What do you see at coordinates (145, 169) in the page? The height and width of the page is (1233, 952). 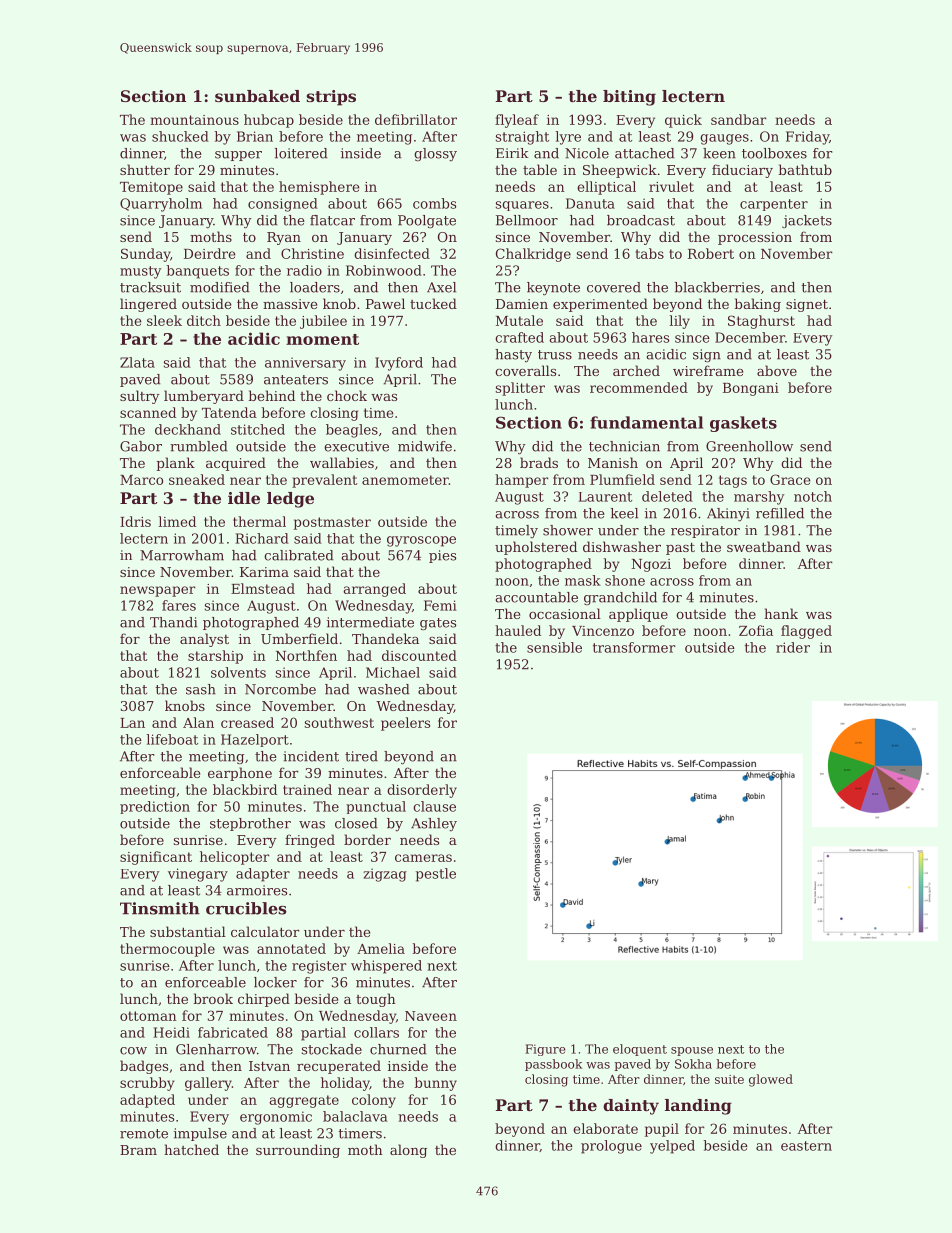 I see `shutter` at bounding box center [145, 169].
